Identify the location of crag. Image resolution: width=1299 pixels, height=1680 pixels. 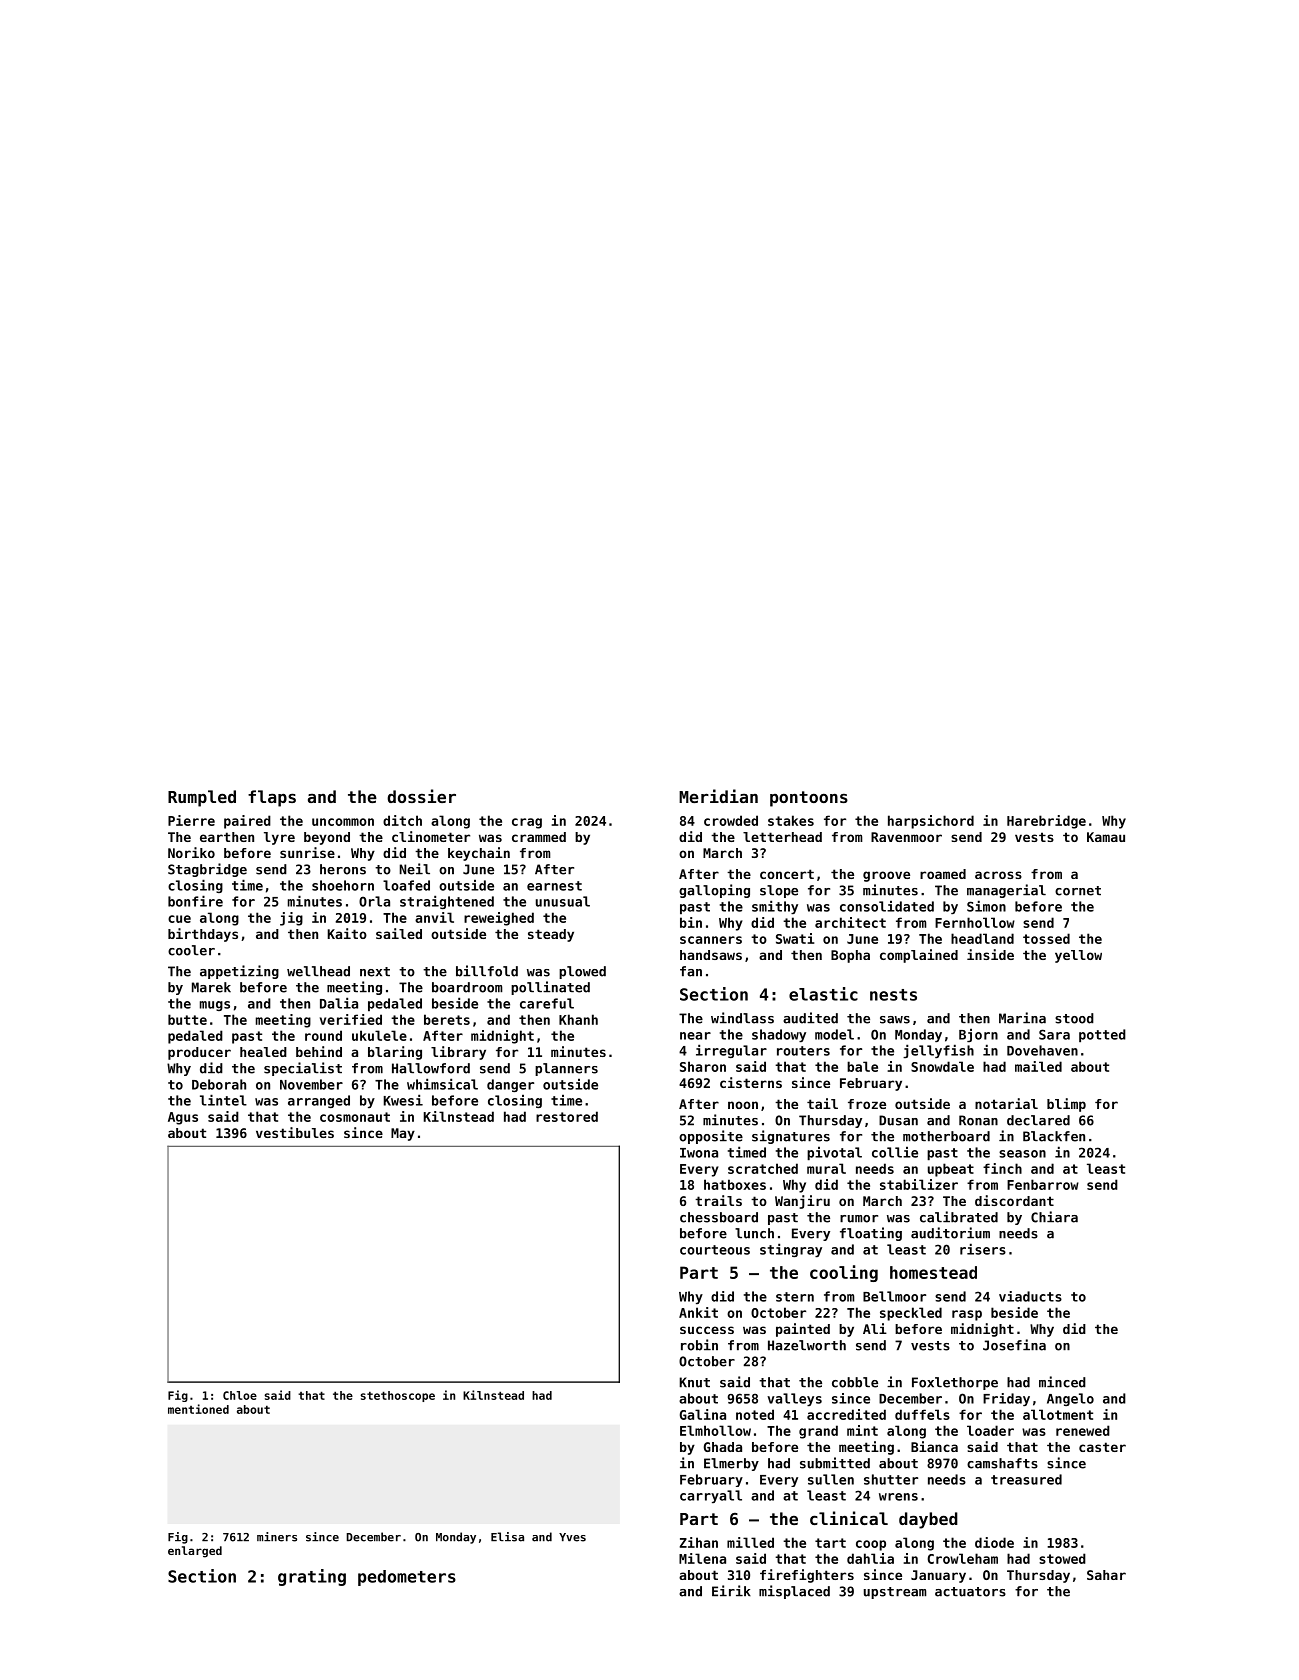
(527, 823).
